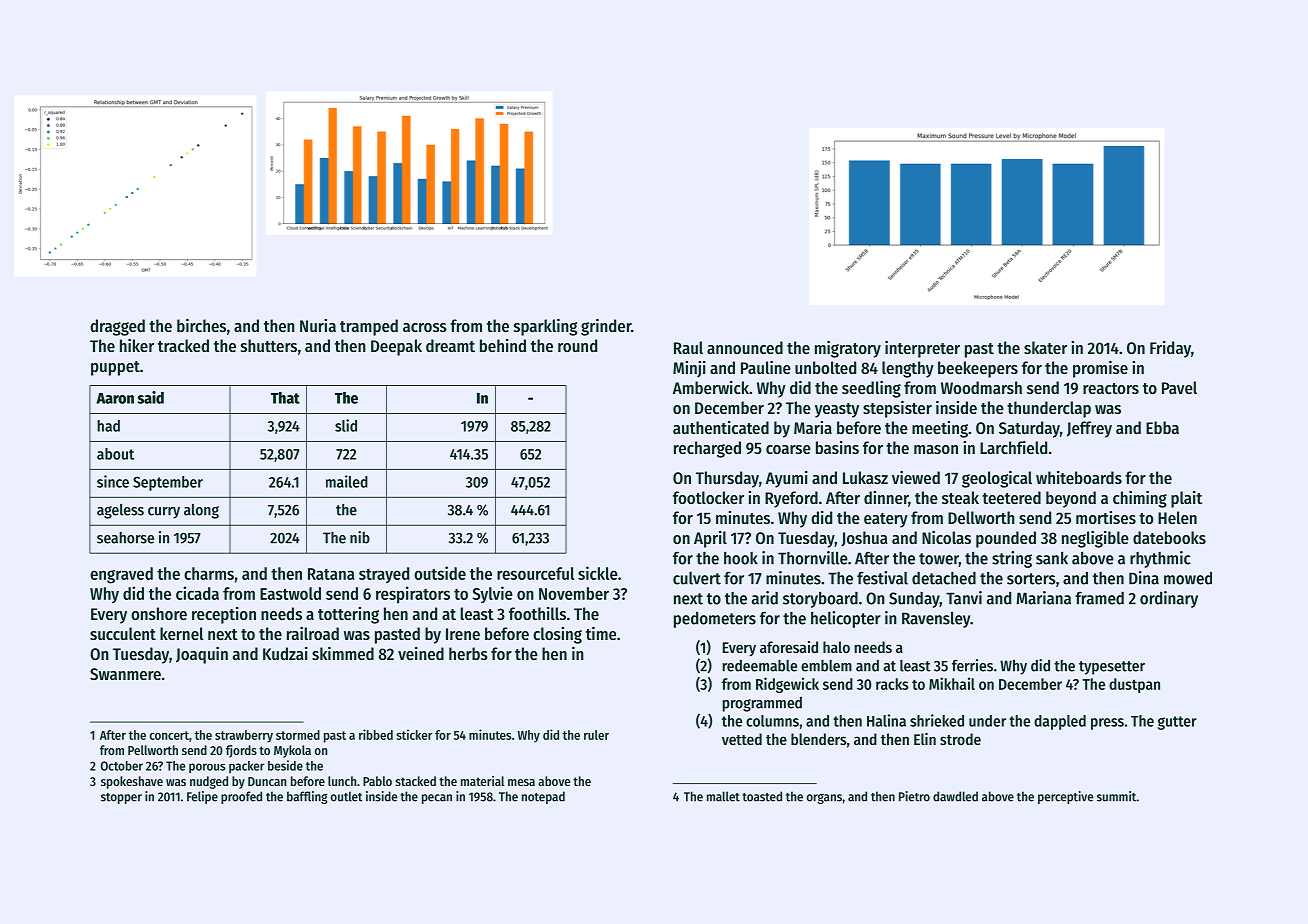 Image resolution: width=1308 pixels, height=924 pixels. Describe the element at coordinates (762, 704) in the page. I see `programmed` at that location.
